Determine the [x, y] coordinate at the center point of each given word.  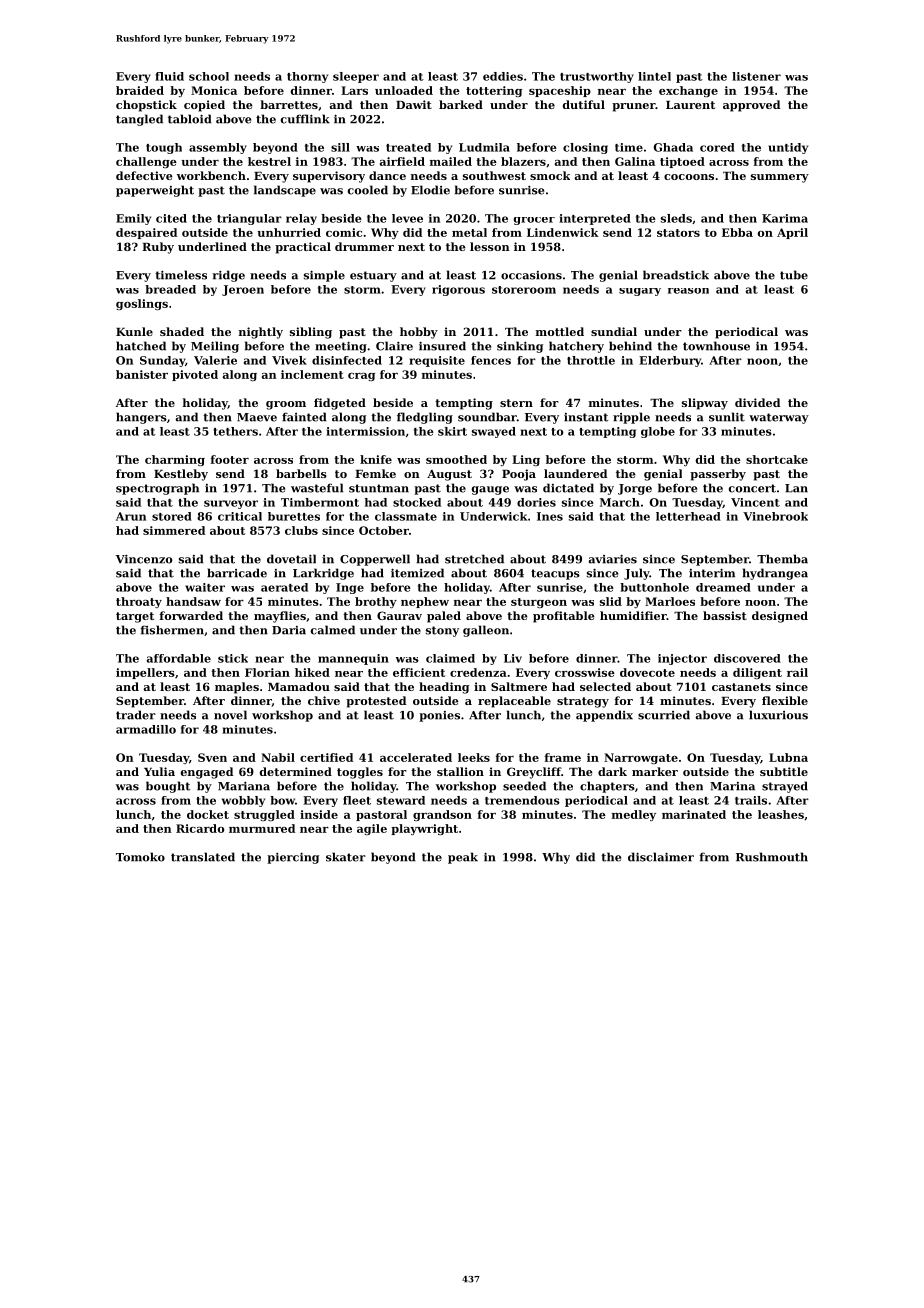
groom [286, 405]
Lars [354, 90]
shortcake [777, 459]
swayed [494, 432]
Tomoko [140, 857]
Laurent [690, 105]
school [209, 76]
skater [346, 857]
